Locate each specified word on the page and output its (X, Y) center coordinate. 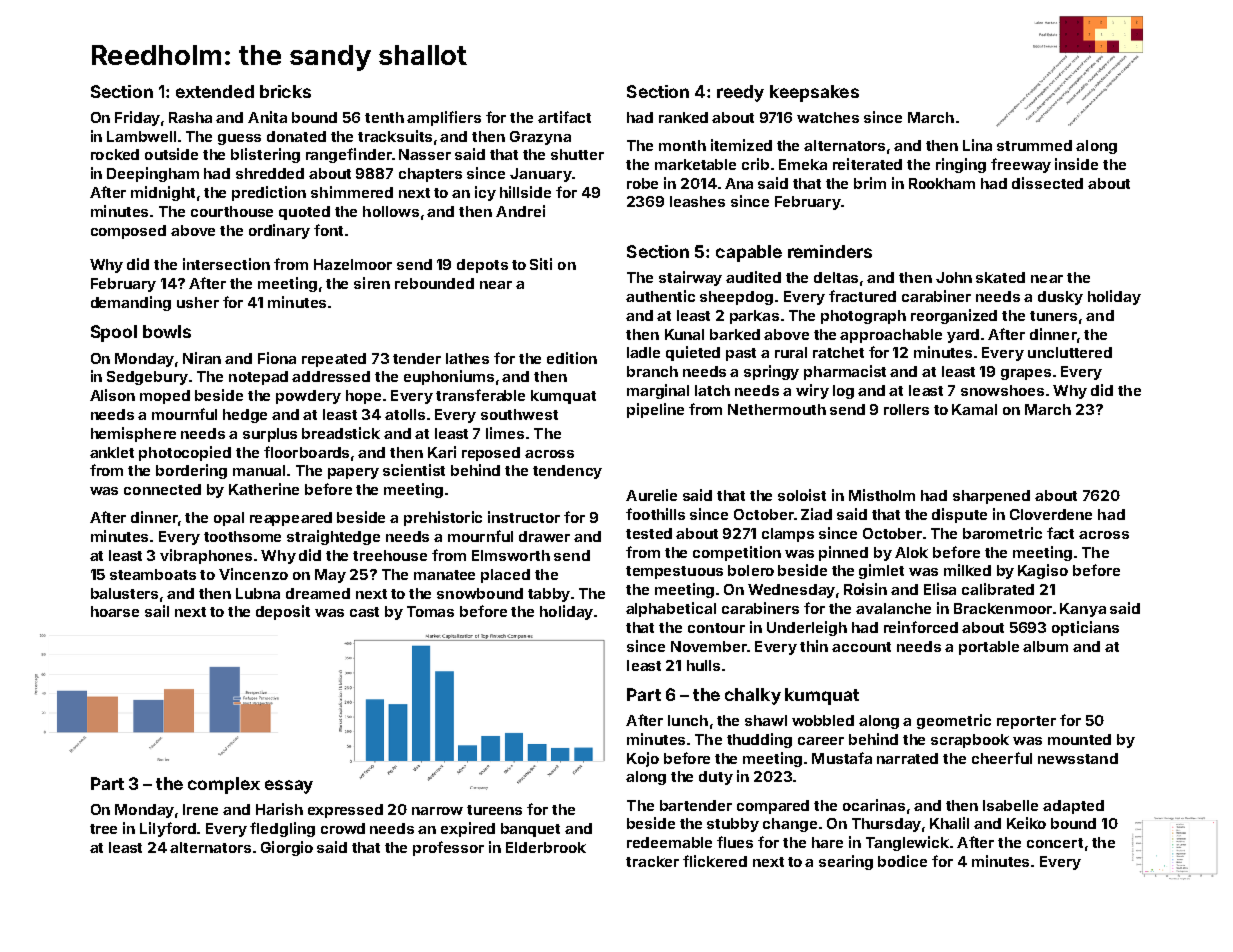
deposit (283, 612)
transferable (480, 395)
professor (448, 848)
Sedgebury (147, 378)
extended (215, 91)
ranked (683, 117)
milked (967, 570)
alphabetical (671, 609)
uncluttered (1070, 352)
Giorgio (287, 848)
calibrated (998, 589)
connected (162, 489)
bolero (751, 570)
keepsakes (814, 93)
